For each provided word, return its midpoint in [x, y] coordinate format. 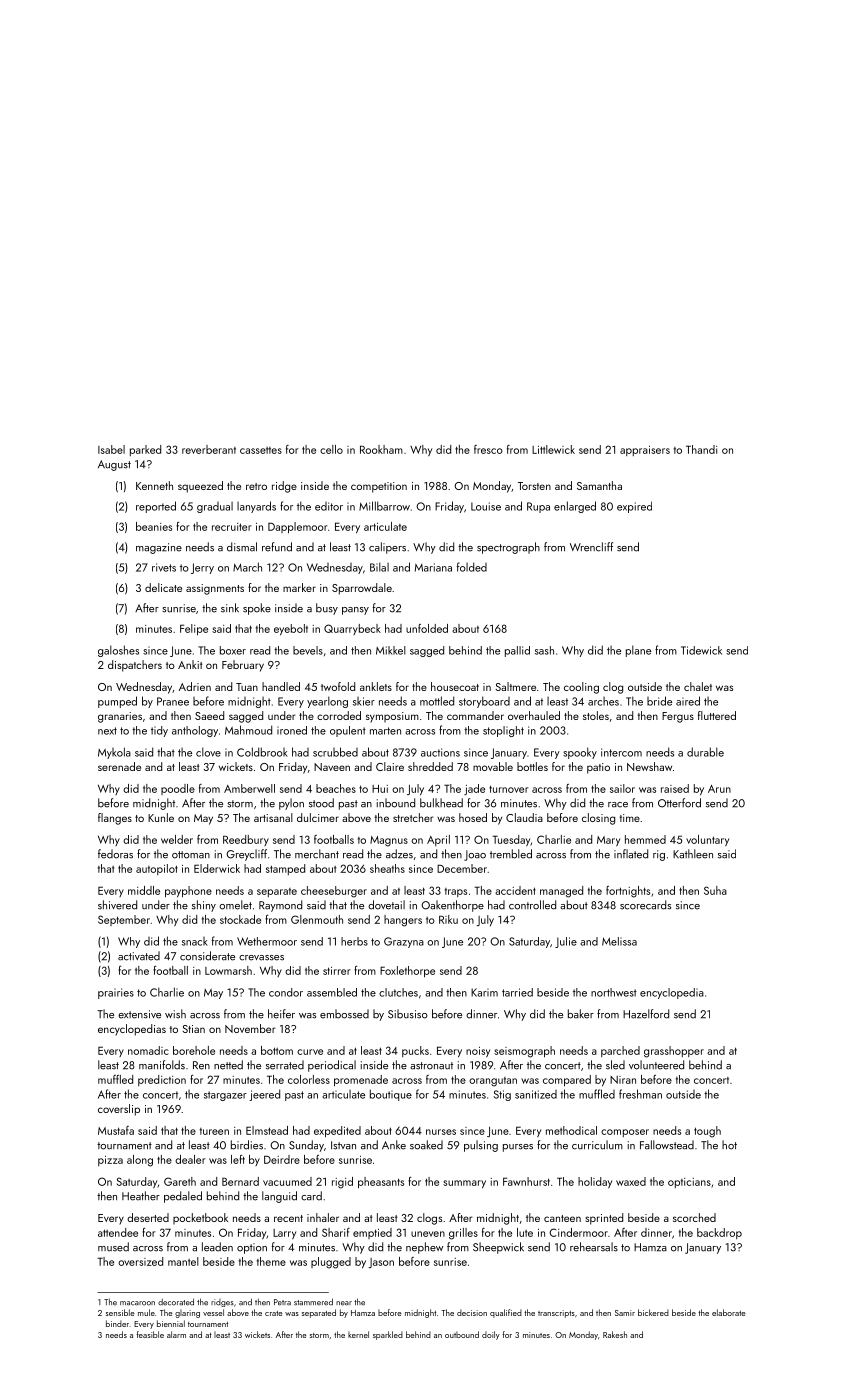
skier [364, 701]
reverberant [209, 449]
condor [286, 992]
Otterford [679, 803]
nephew [425, 1248]
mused [113, 1247]
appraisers [645, 451]
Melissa [619, 941]
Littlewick [553, 449]
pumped [117, 702]
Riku [448, 919]
